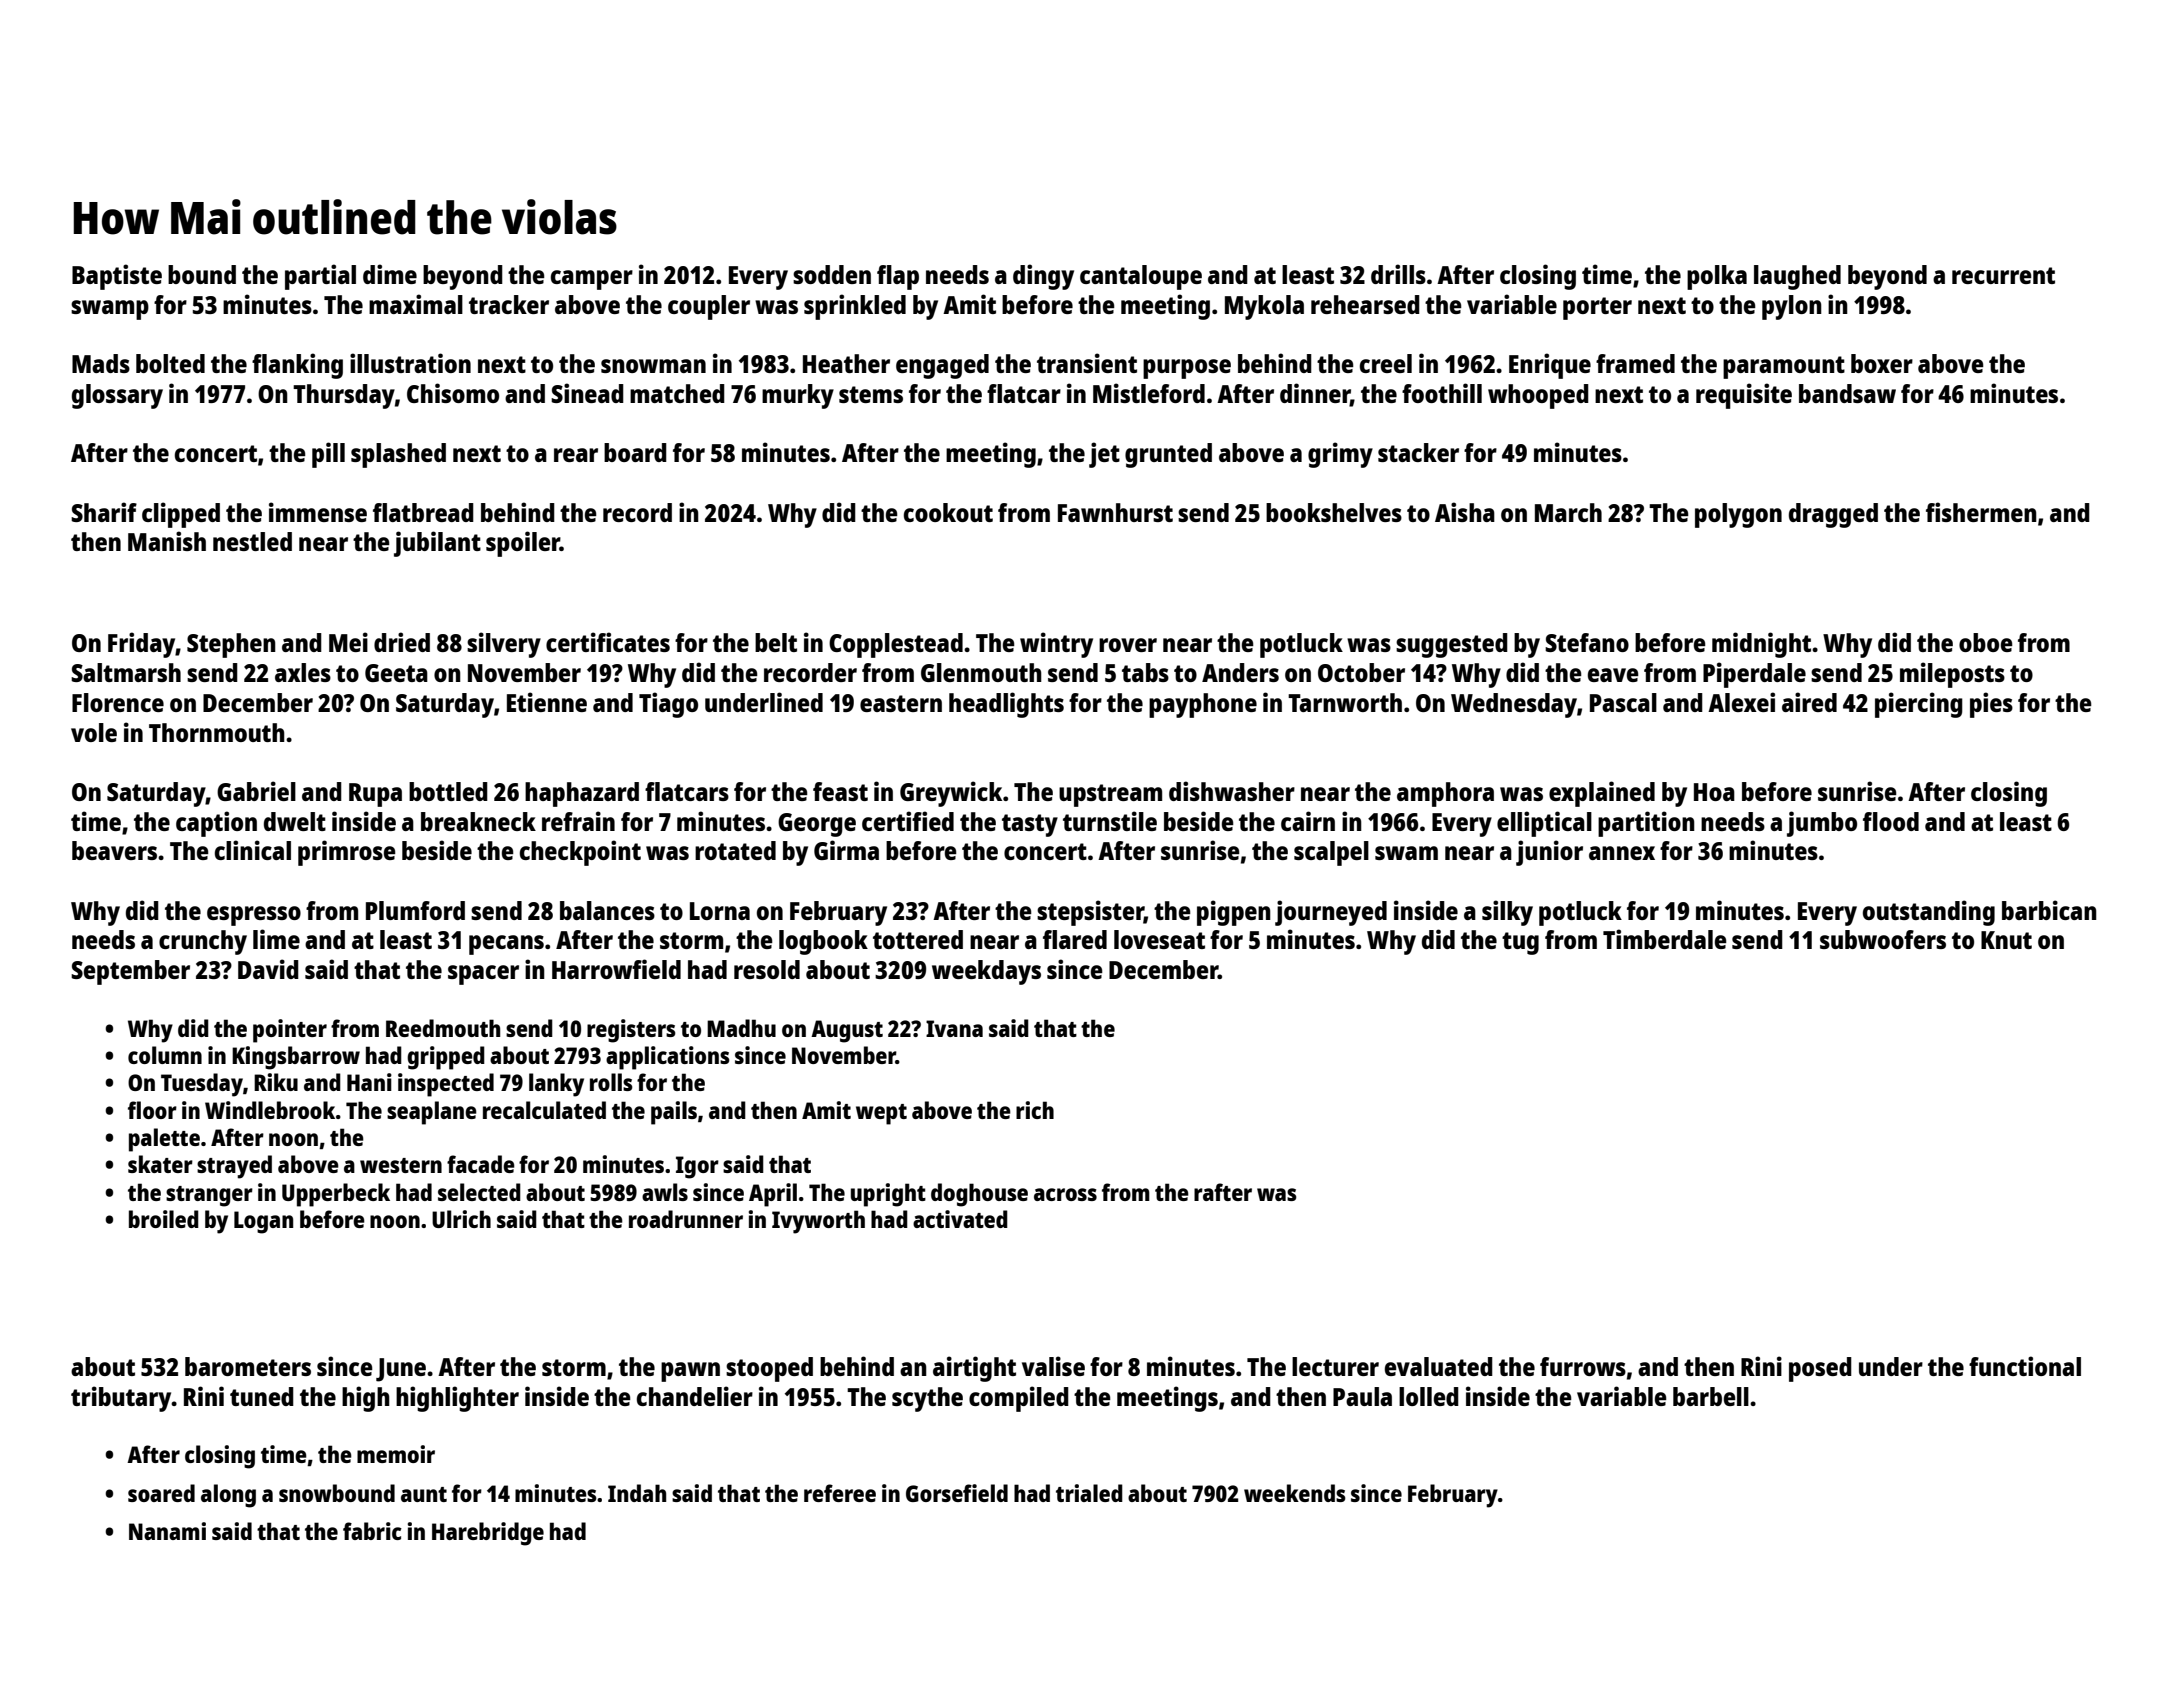 The width and height of the screenshot is (2178, 1683). Describe the element at coordinates (1822, 824) in the screenshot. I see `jumbo` at that location.
